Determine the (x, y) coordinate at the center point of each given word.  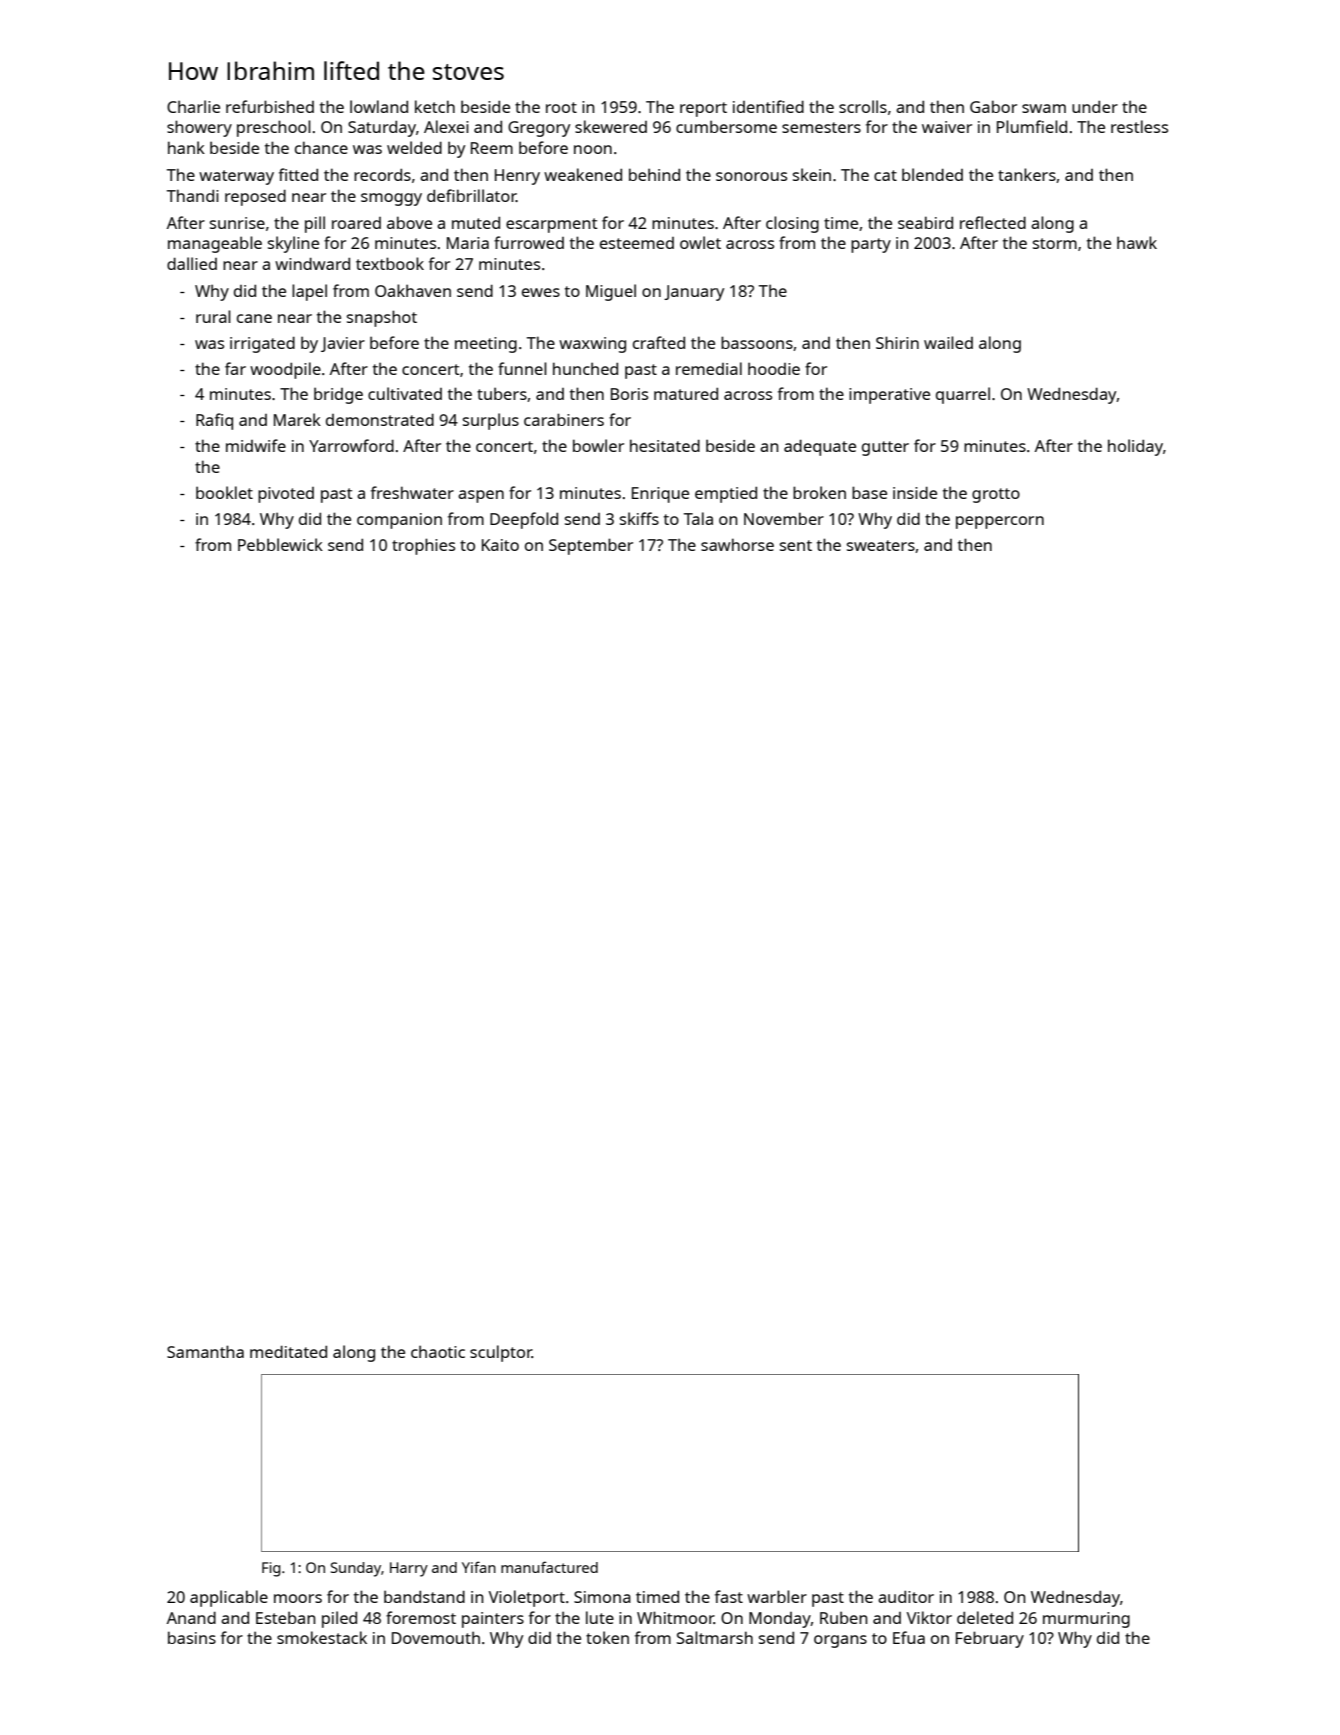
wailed (948, 342)
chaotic (438, 1351)
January (694, 293)
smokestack (322, 1637)
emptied (726, 494)
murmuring (1086, 1620)
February (990, 1639)
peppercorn (1000, 522)
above (409, 222)
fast (729, 1596)
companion (399, 521)
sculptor (501, 1353)
